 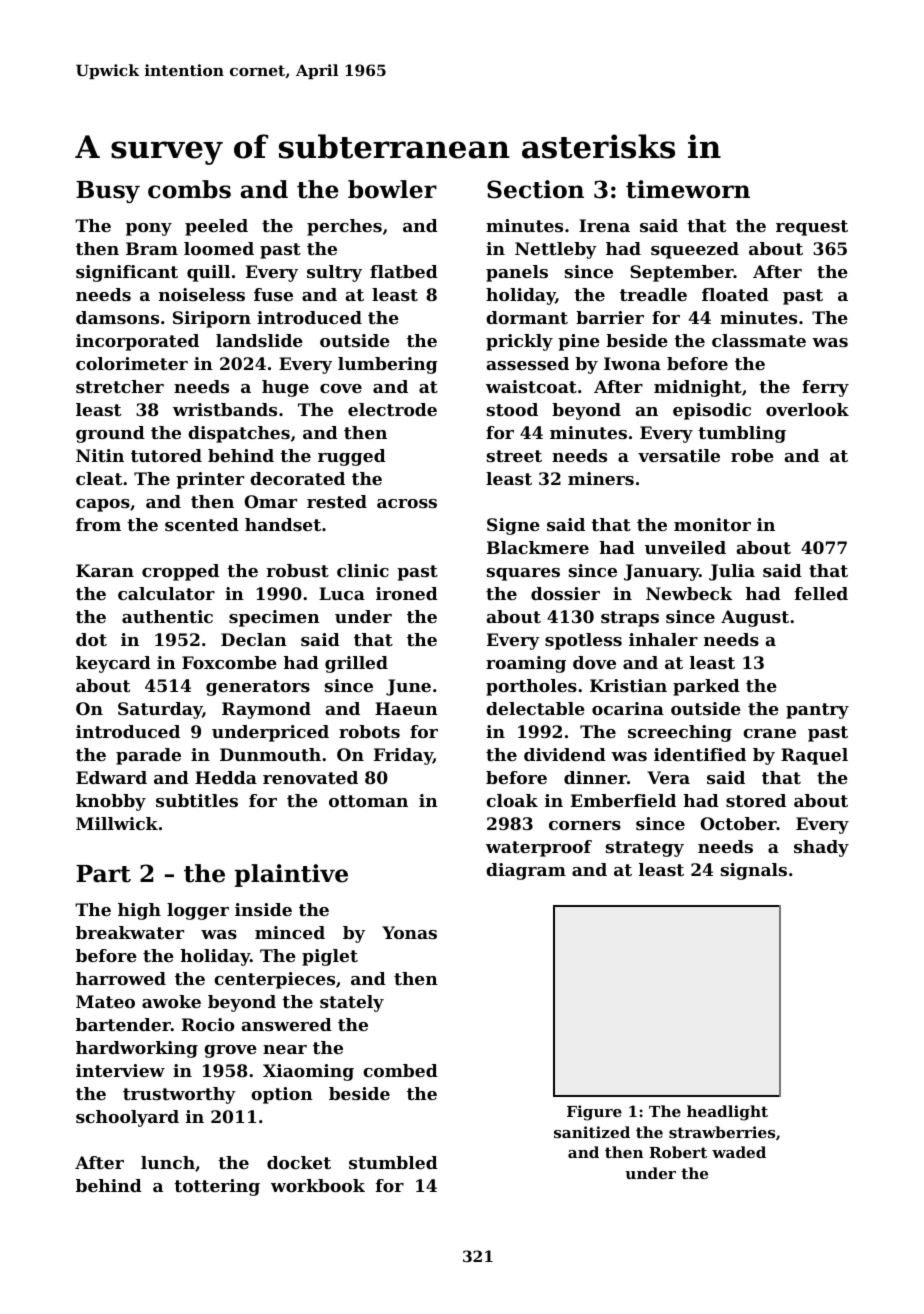 I want to click on Signe, so click(x=513, y=526).
